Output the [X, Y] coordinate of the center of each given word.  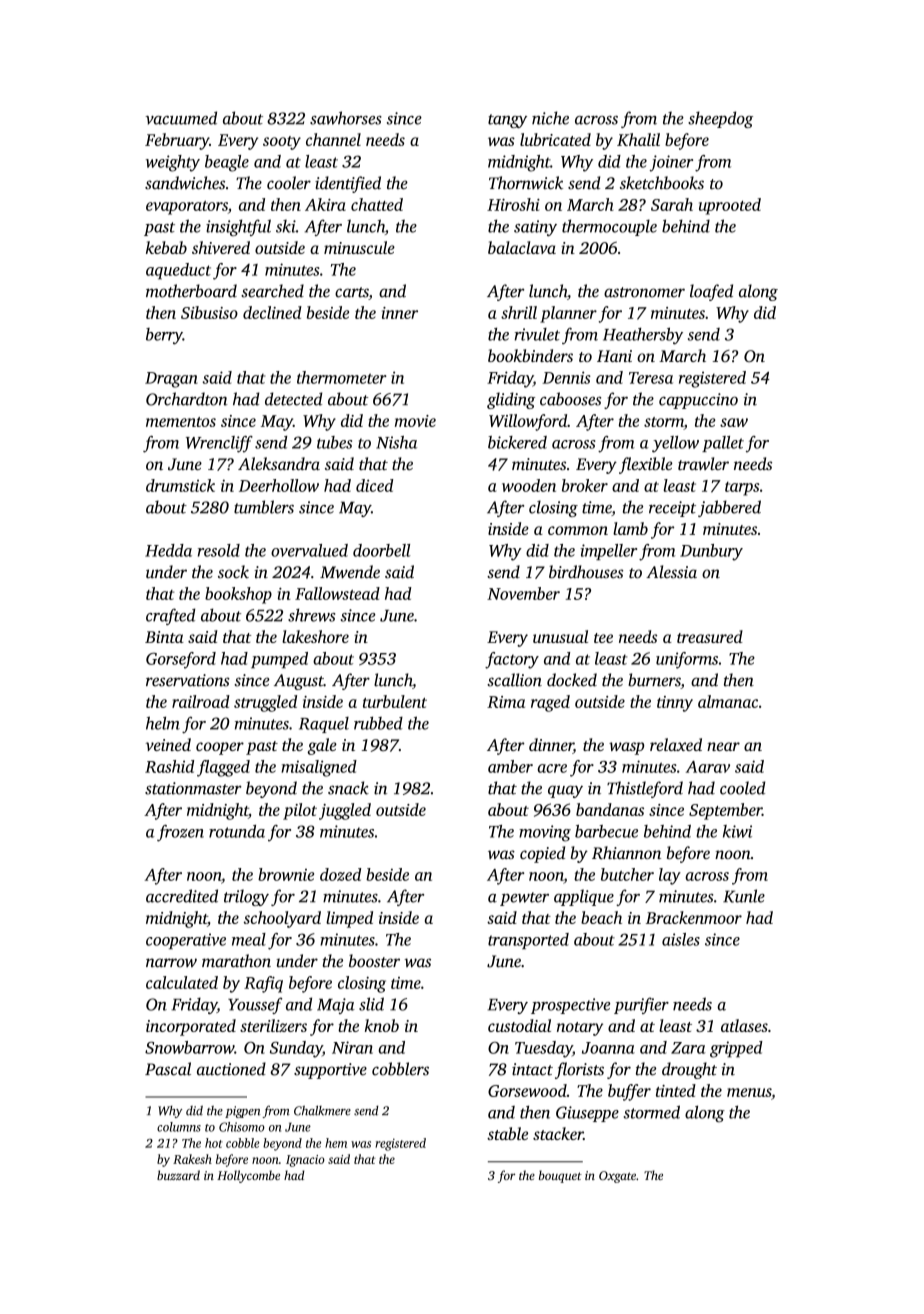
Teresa [651, 378]
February [177, 141]
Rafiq [263, 984]
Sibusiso [209, 312]
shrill [519, 312]
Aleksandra [279, 463]
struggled [265, 703]
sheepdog [720, 119]
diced [374, 485]
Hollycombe [248, 1176]
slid [371, 1004]
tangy [507, 121]
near [723, 746]
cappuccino [698, 401]
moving [545, 833]
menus [749, 1092]
